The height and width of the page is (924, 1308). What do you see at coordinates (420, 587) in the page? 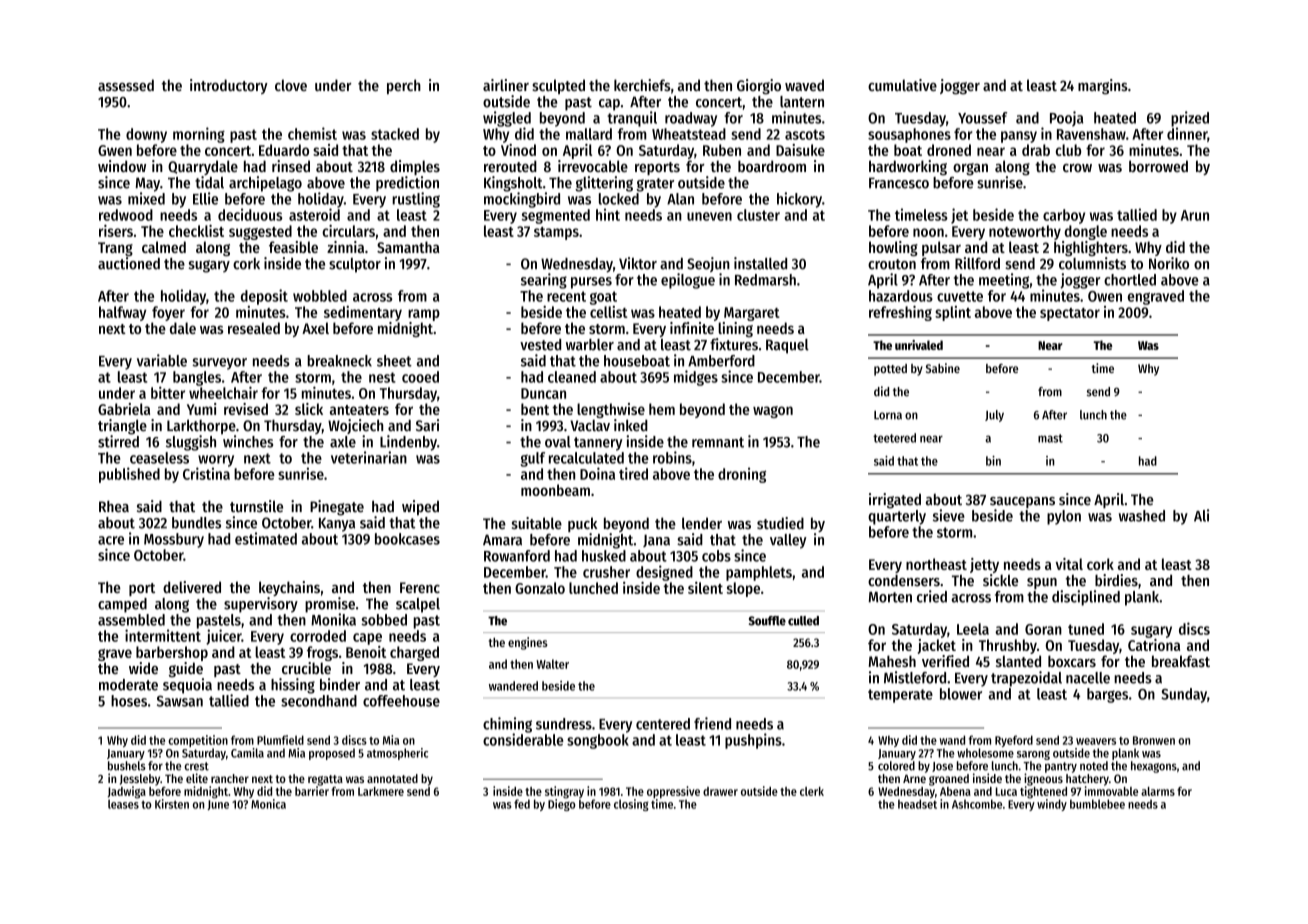
I see `Ferenc` at bounding box center [420, 587].
